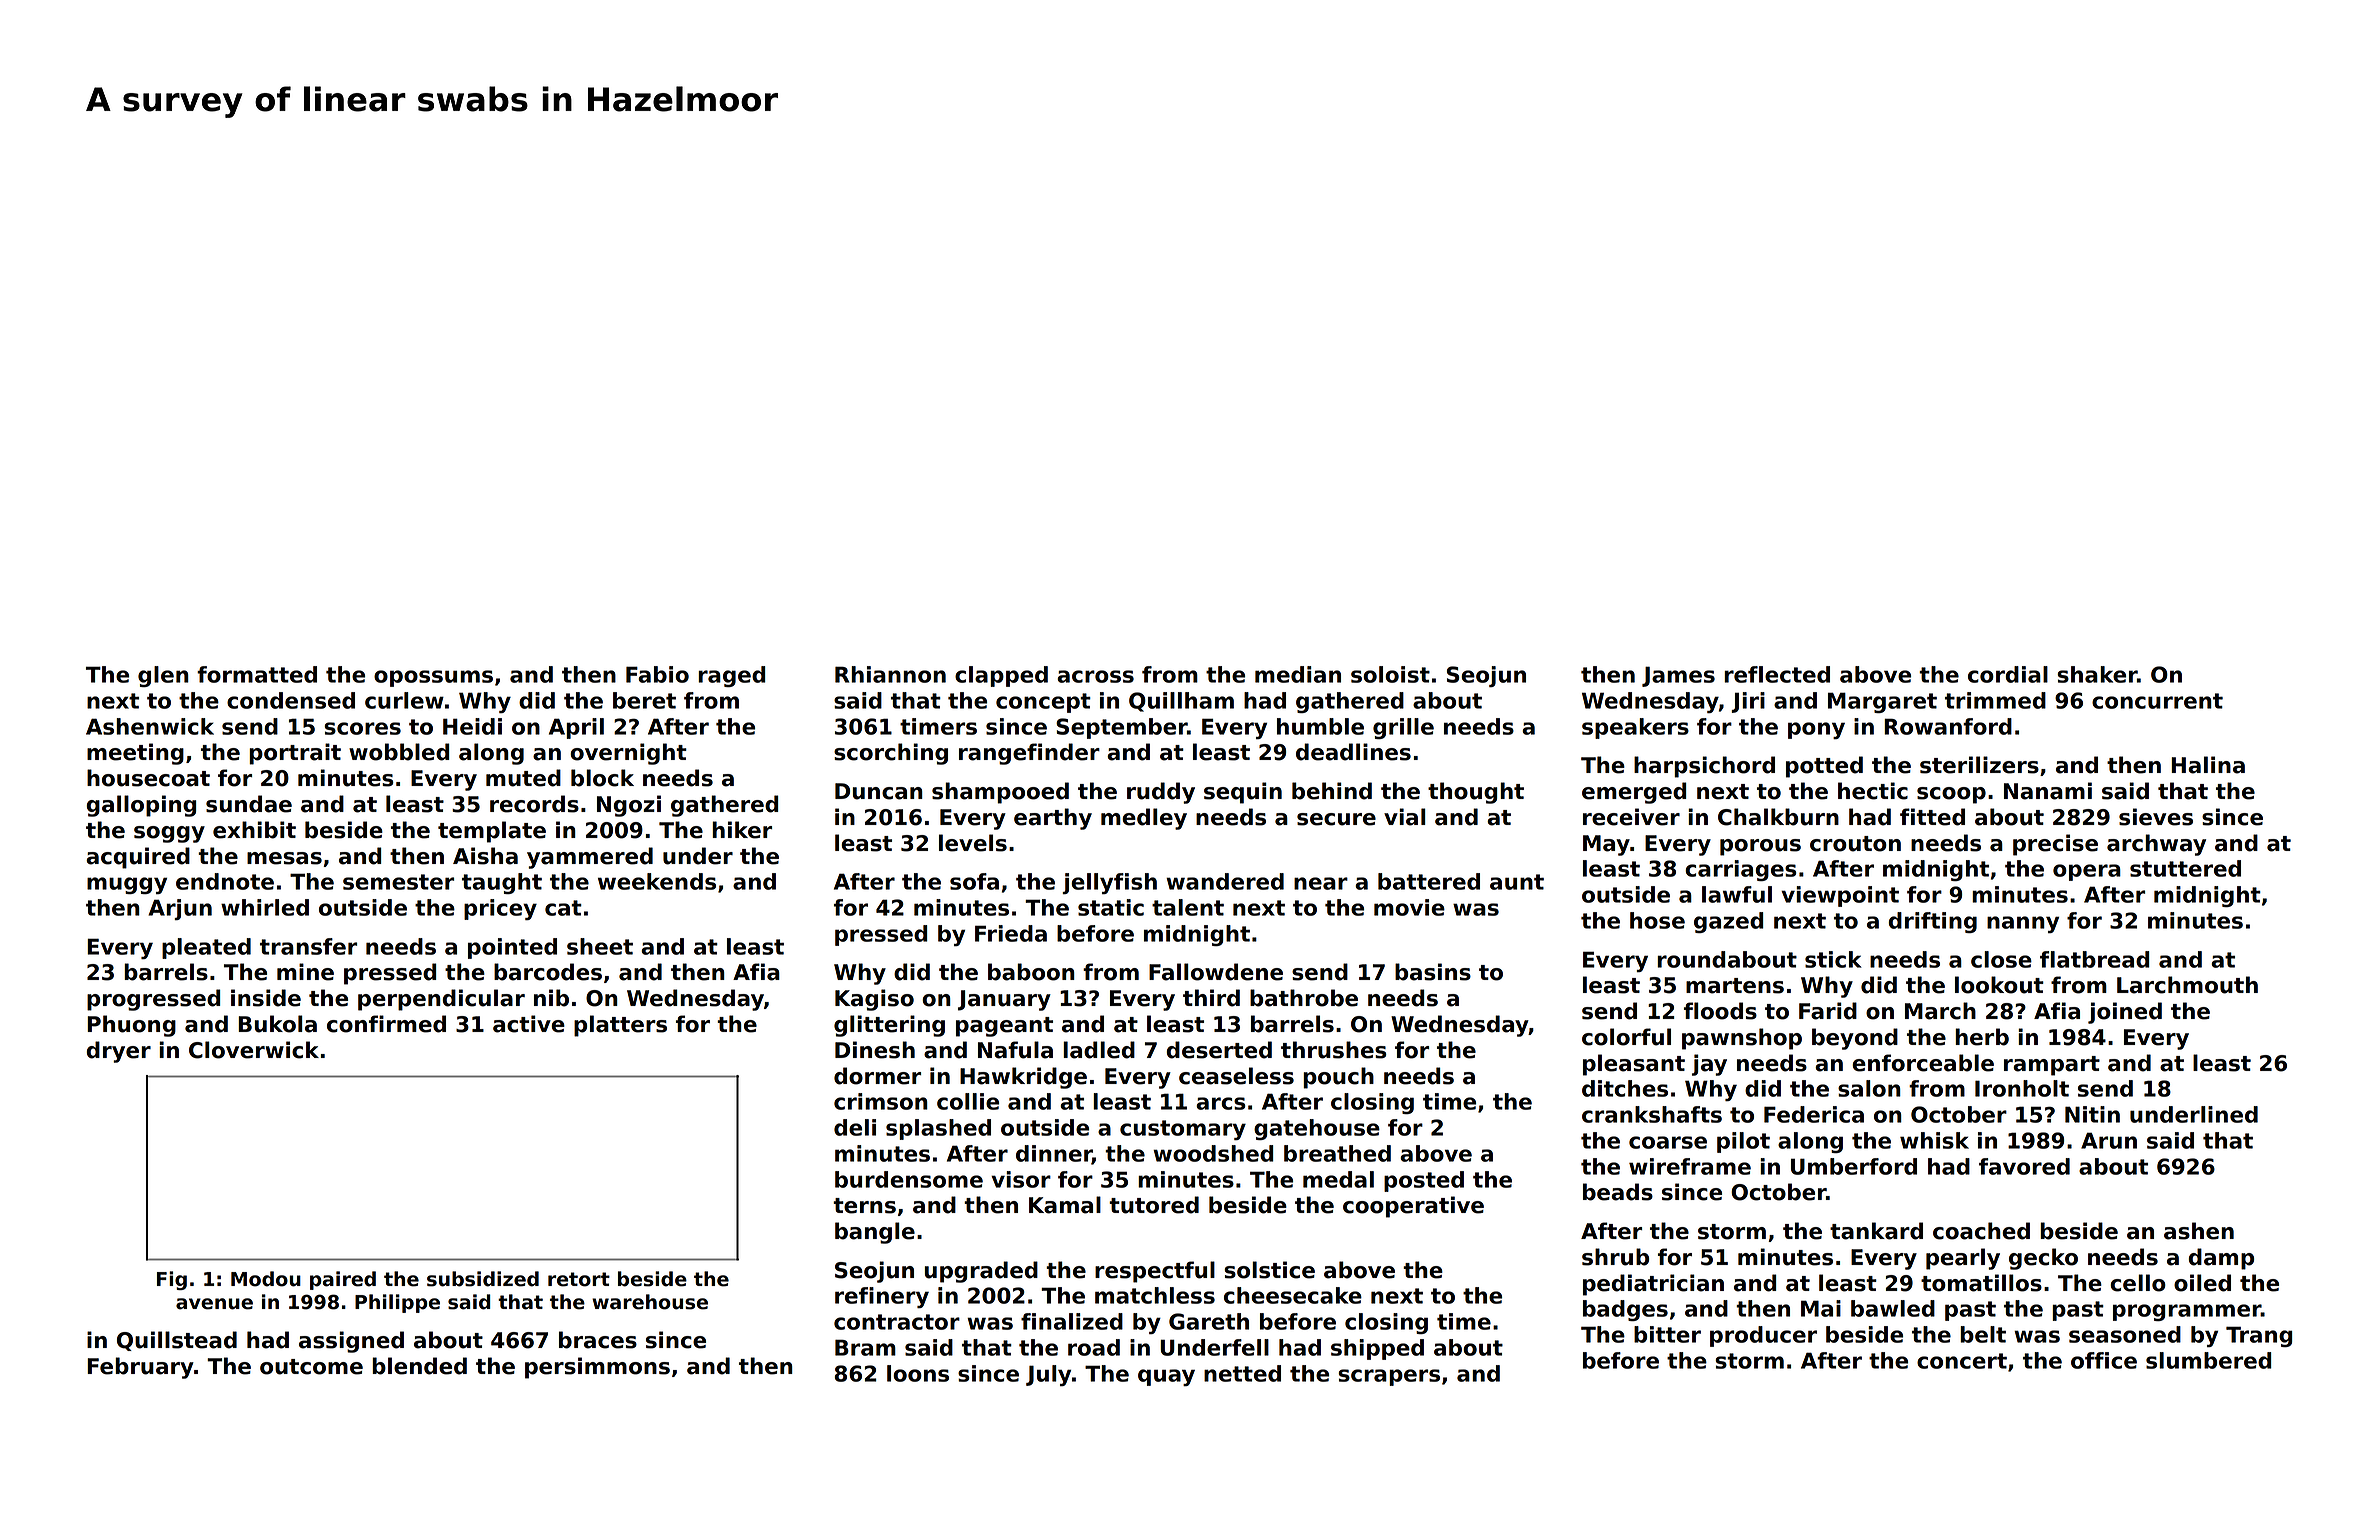  I want to click on Fig, so click(172, 1280).
